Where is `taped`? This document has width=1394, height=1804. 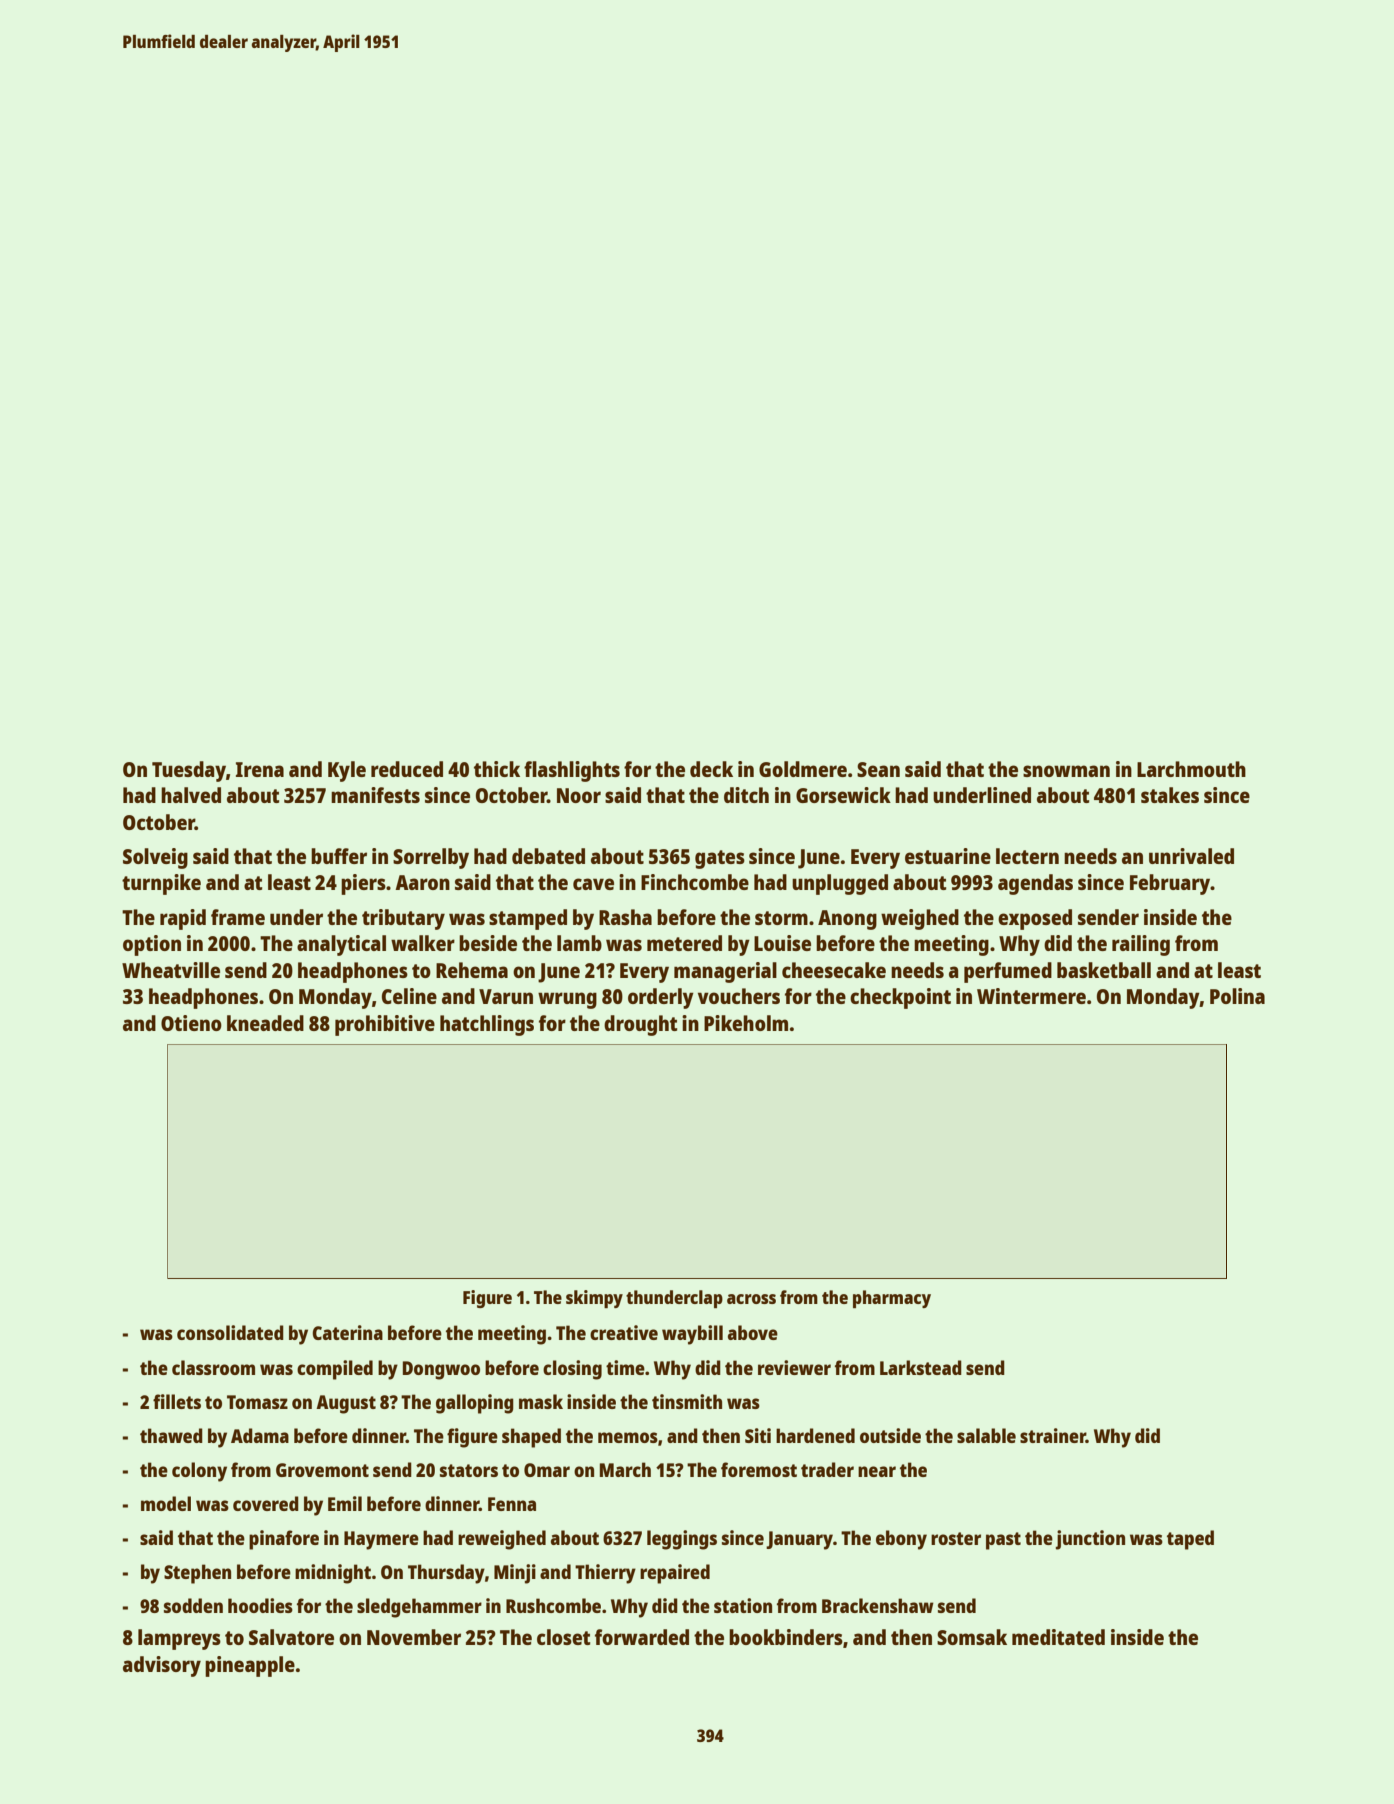 taped is located at coordinates (1190, 1540).
